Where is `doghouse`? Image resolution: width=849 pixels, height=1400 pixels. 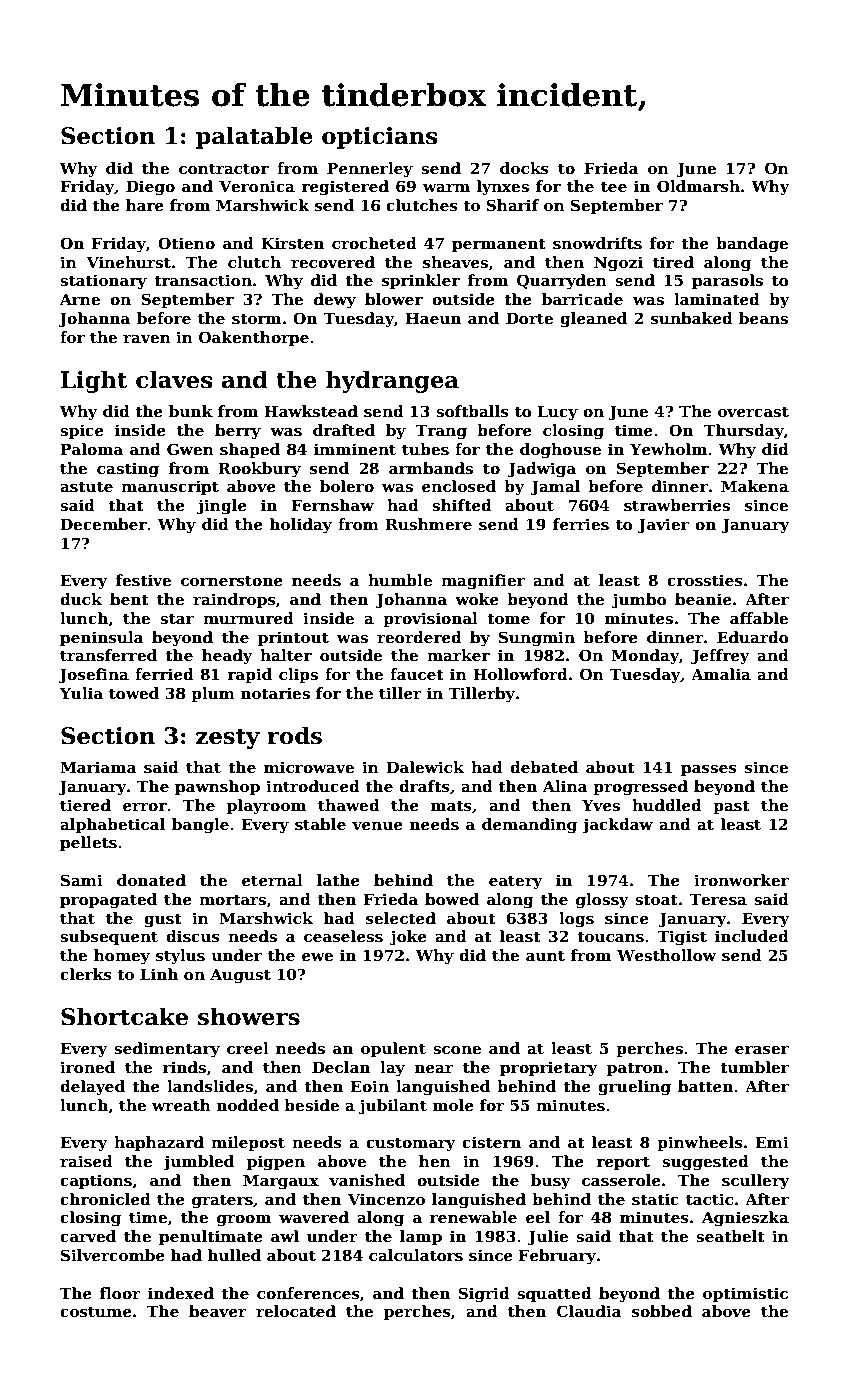 doghouse is located at coordinates (560, 451).
